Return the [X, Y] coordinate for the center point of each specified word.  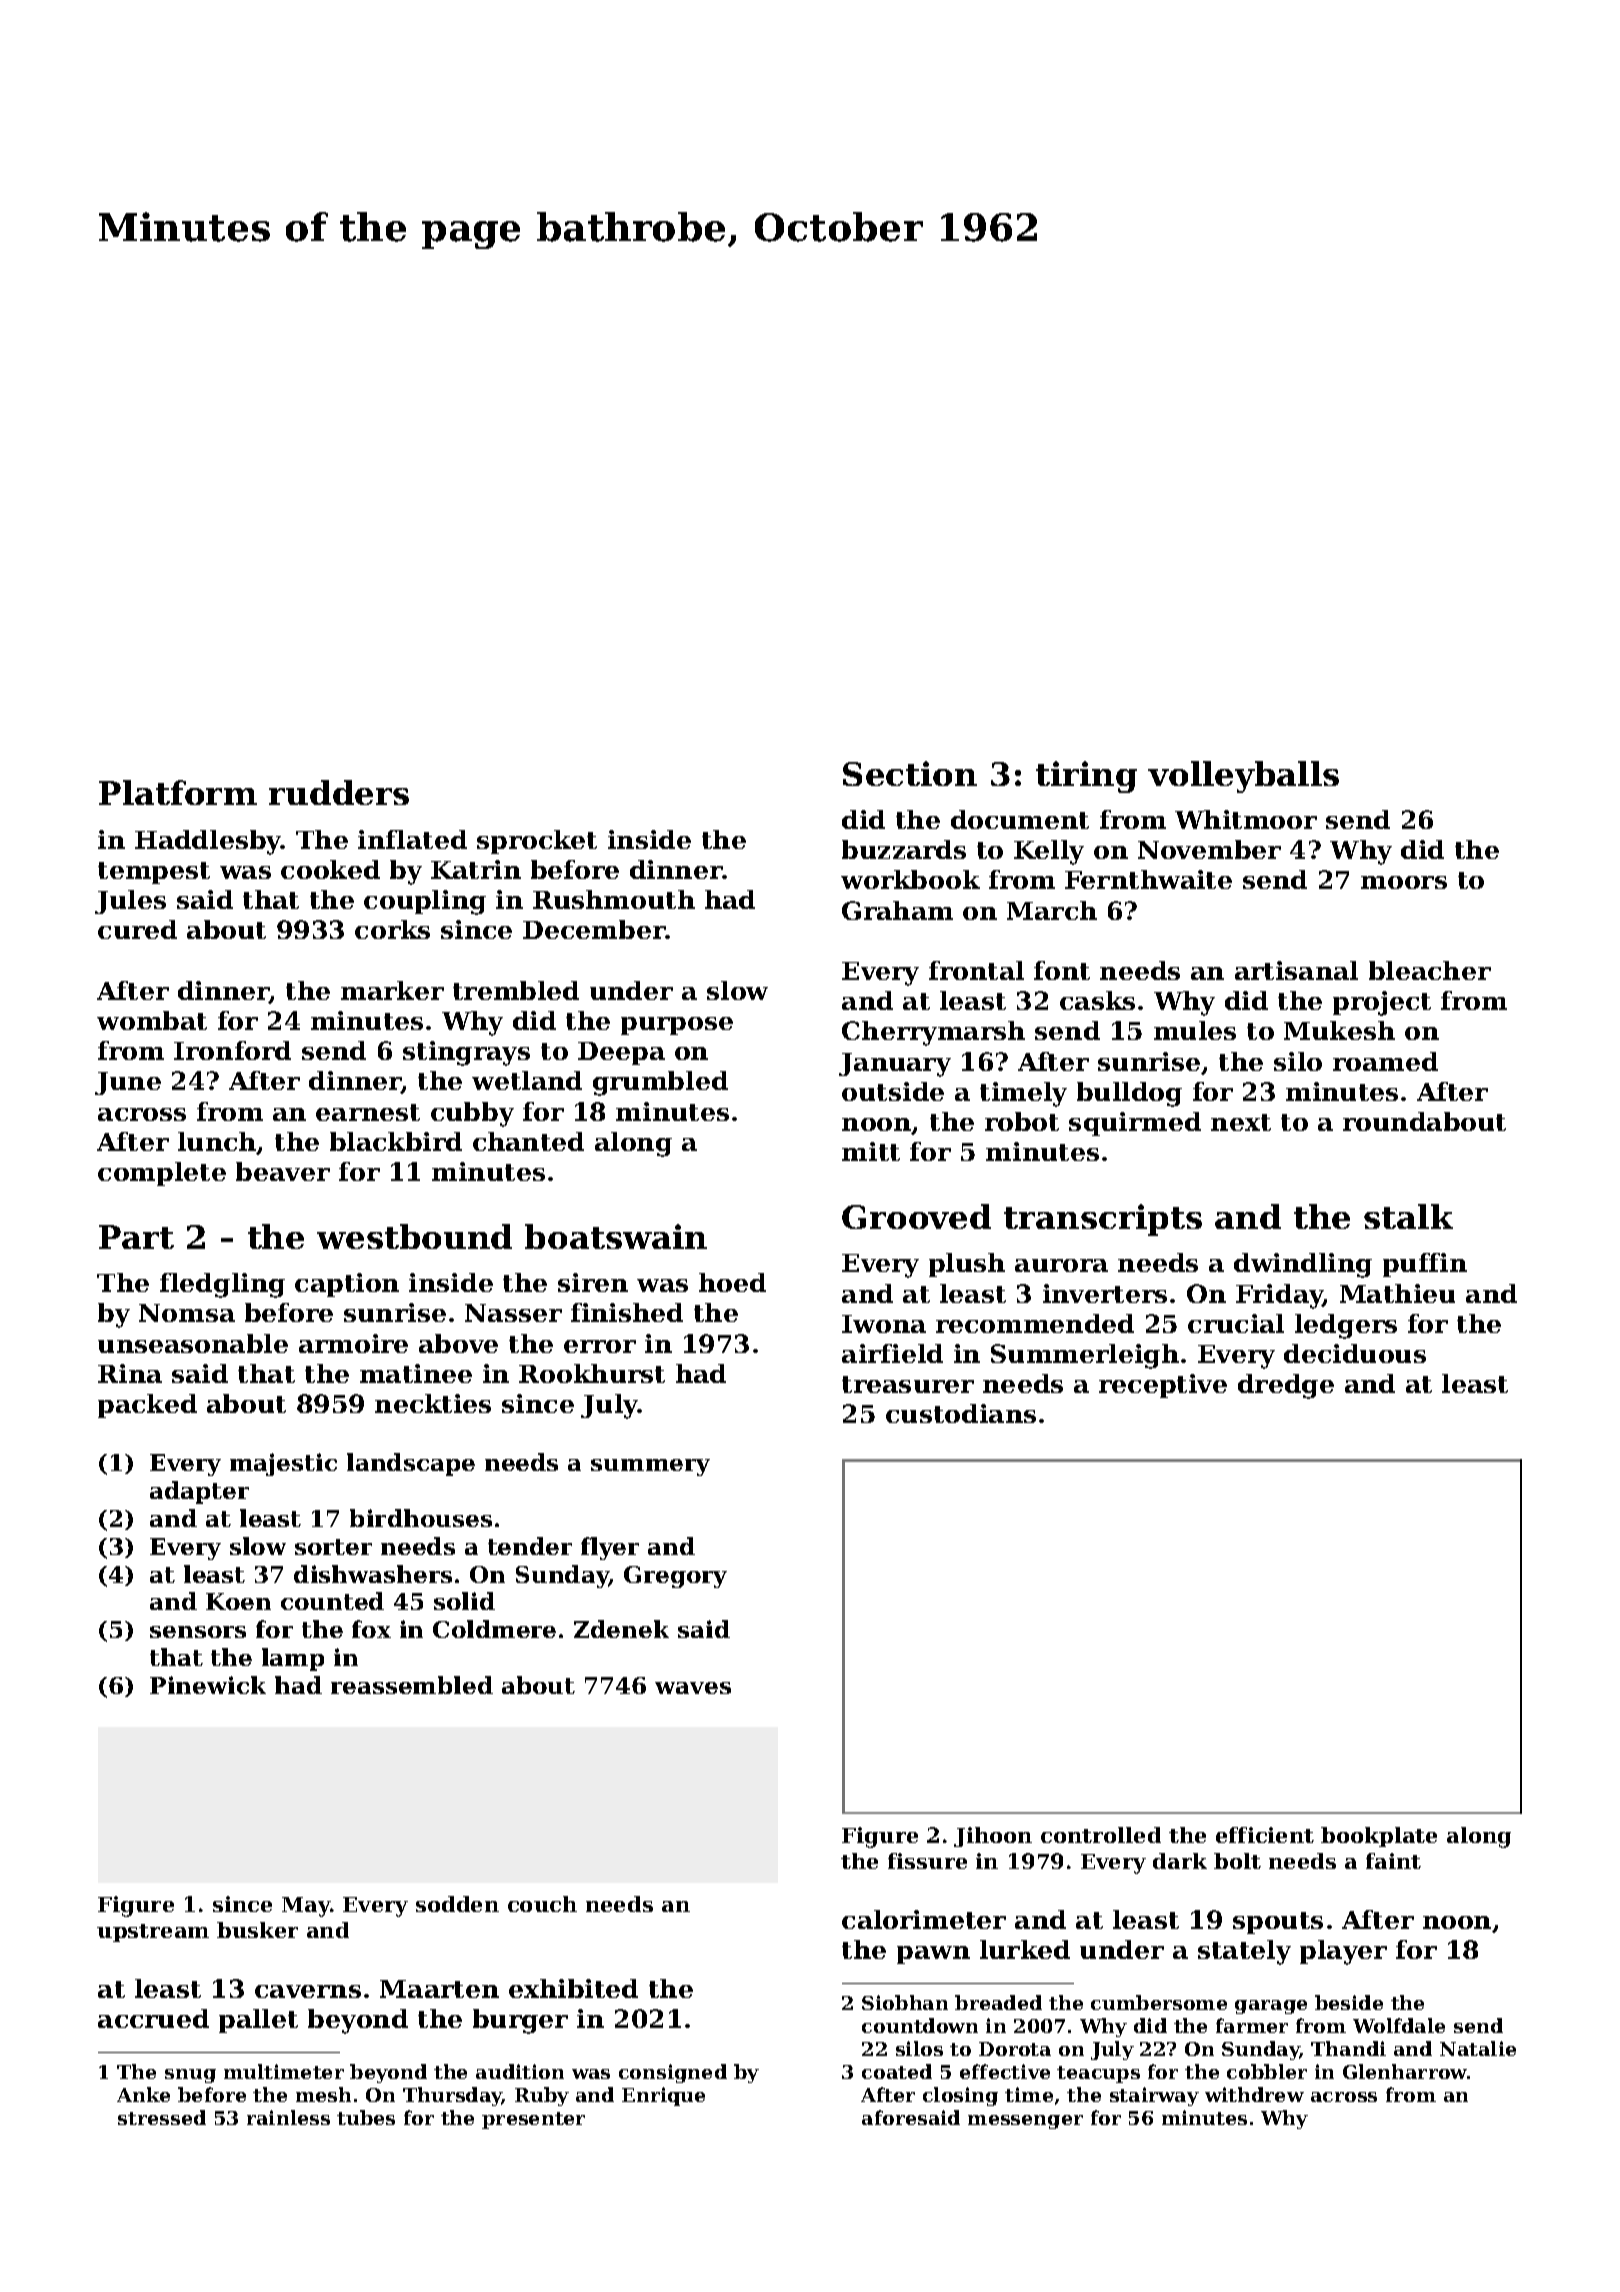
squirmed [1135, 1124]
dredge [1286, 1386]
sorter [333, 1547]
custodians [961, 1413]
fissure [927, 1861]
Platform [178, 792]
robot [1022, 1121]
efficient [1265, 1835]
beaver [283, 1171]
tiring [1086, 777]
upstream [153, 1933]
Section [910, 773]
